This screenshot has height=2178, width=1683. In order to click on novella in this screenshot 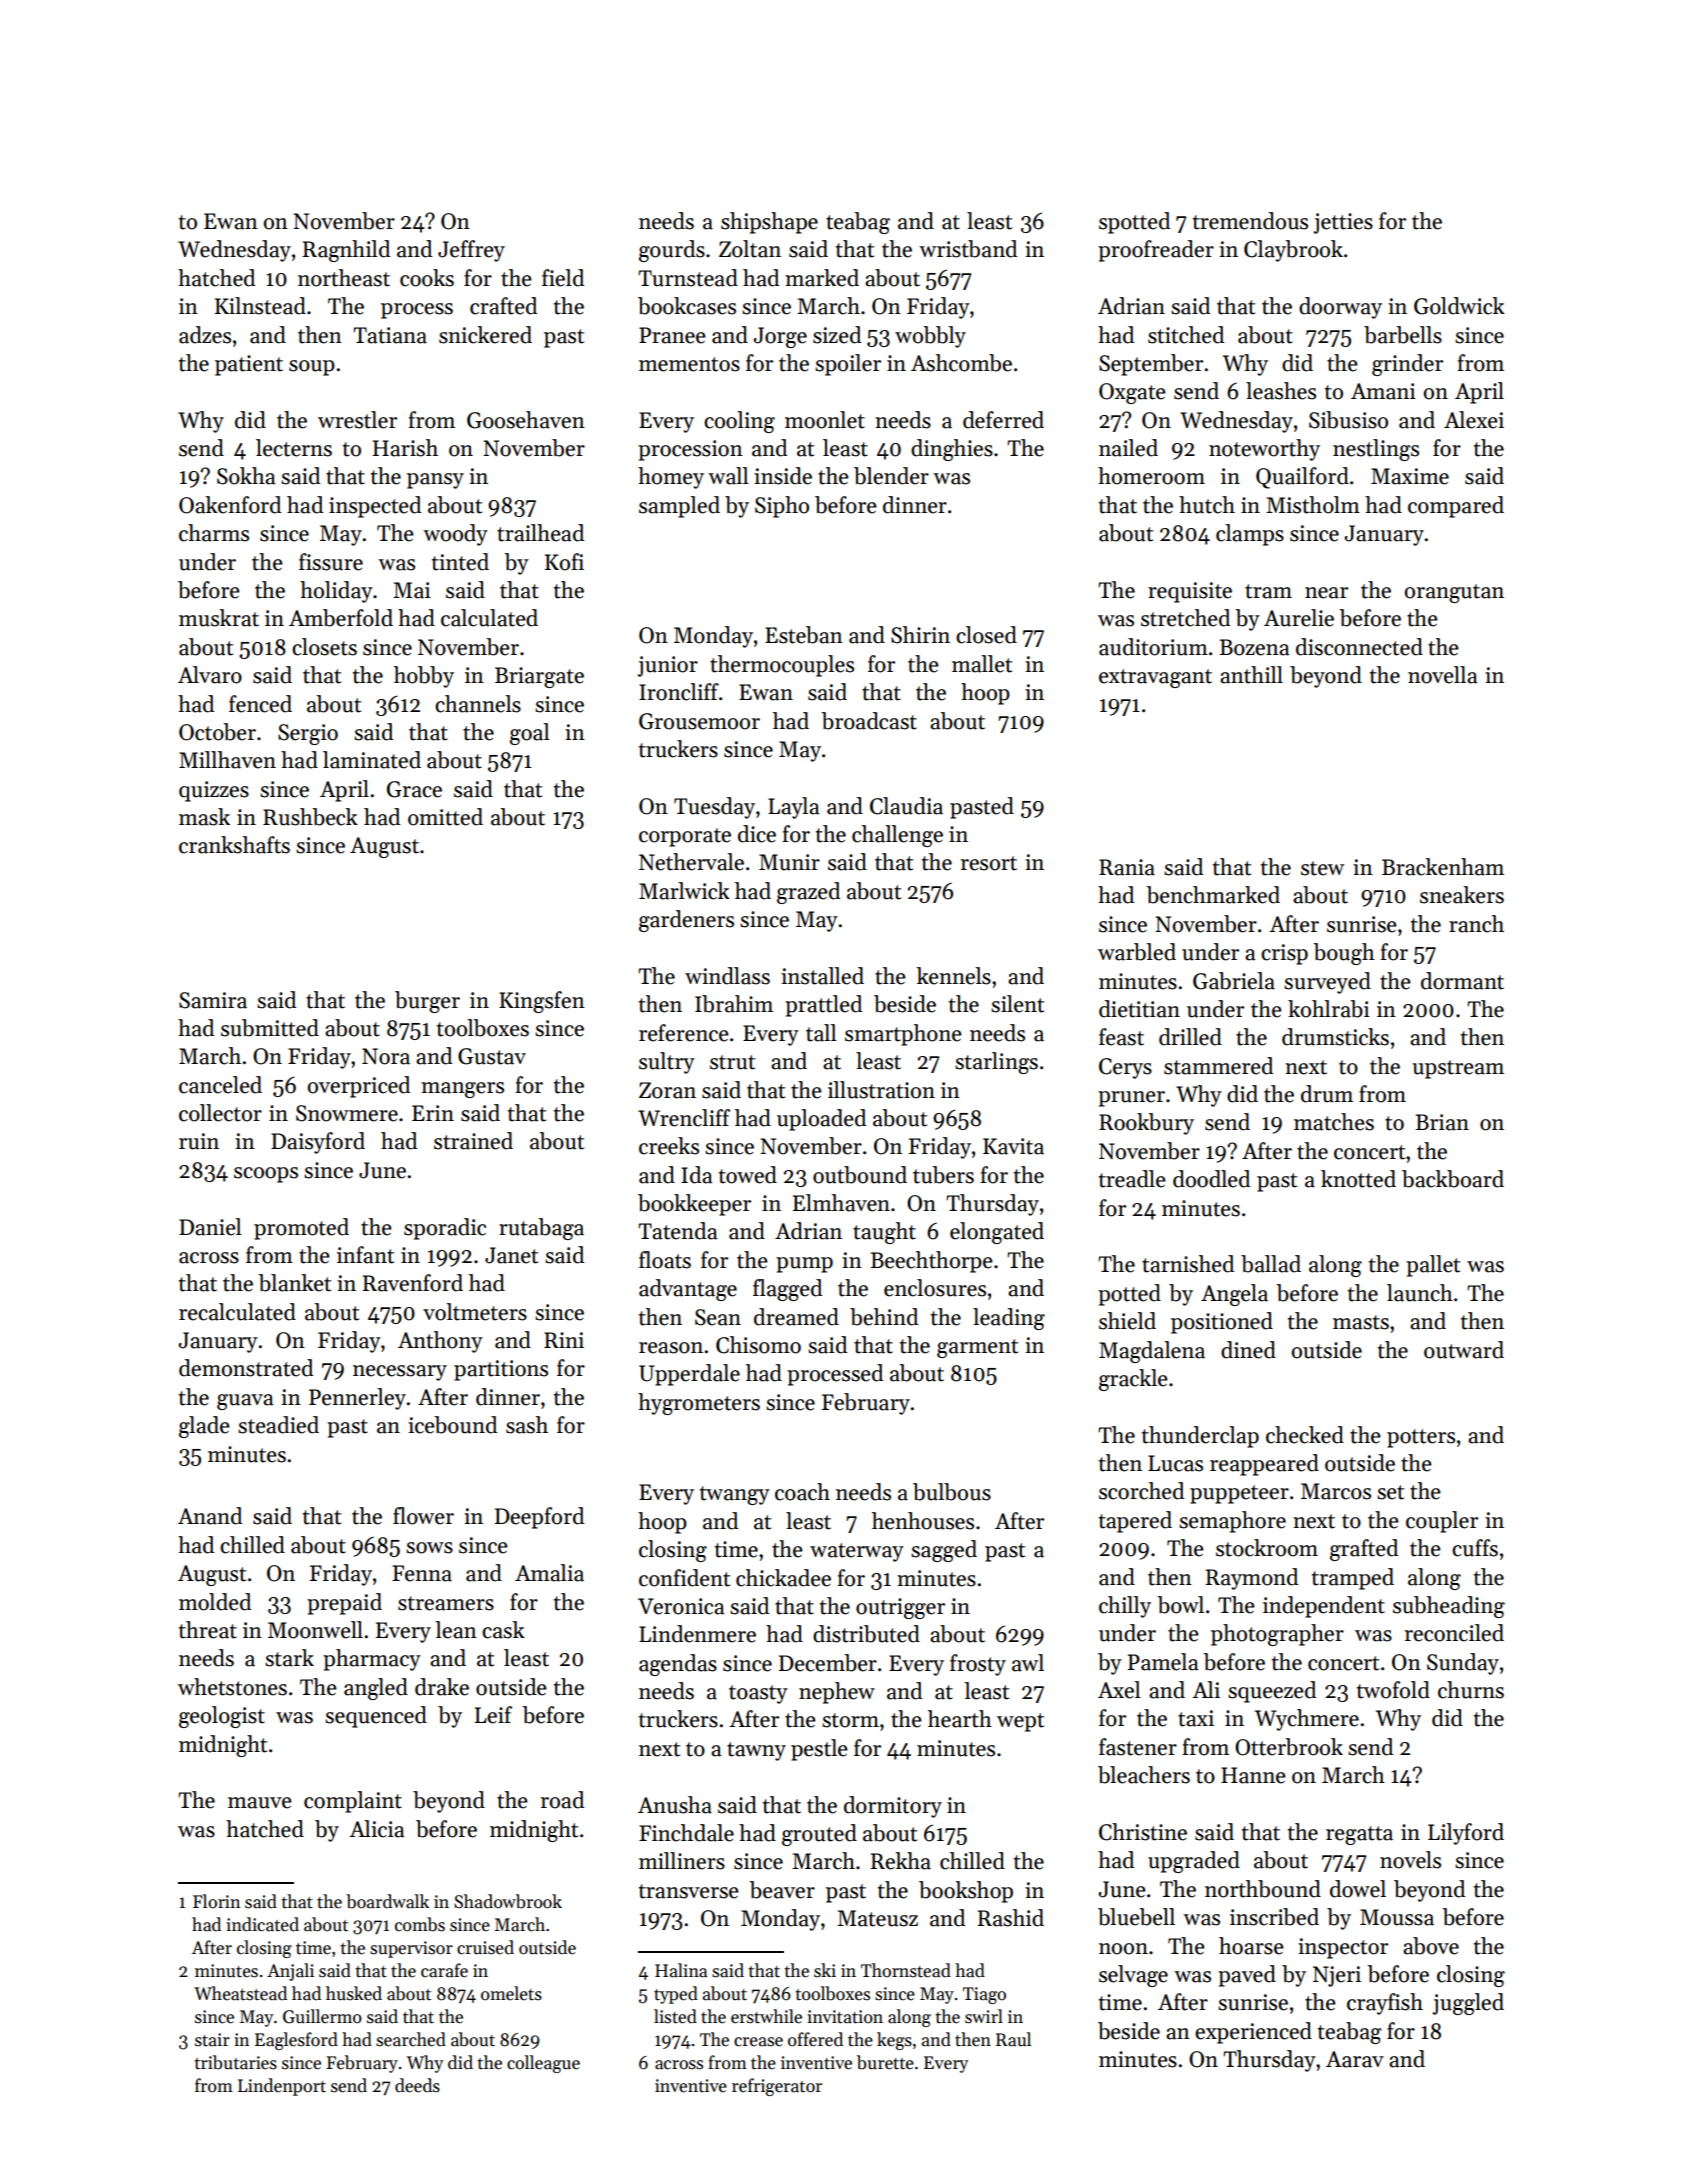, I will do `click(1443, 675)`.
